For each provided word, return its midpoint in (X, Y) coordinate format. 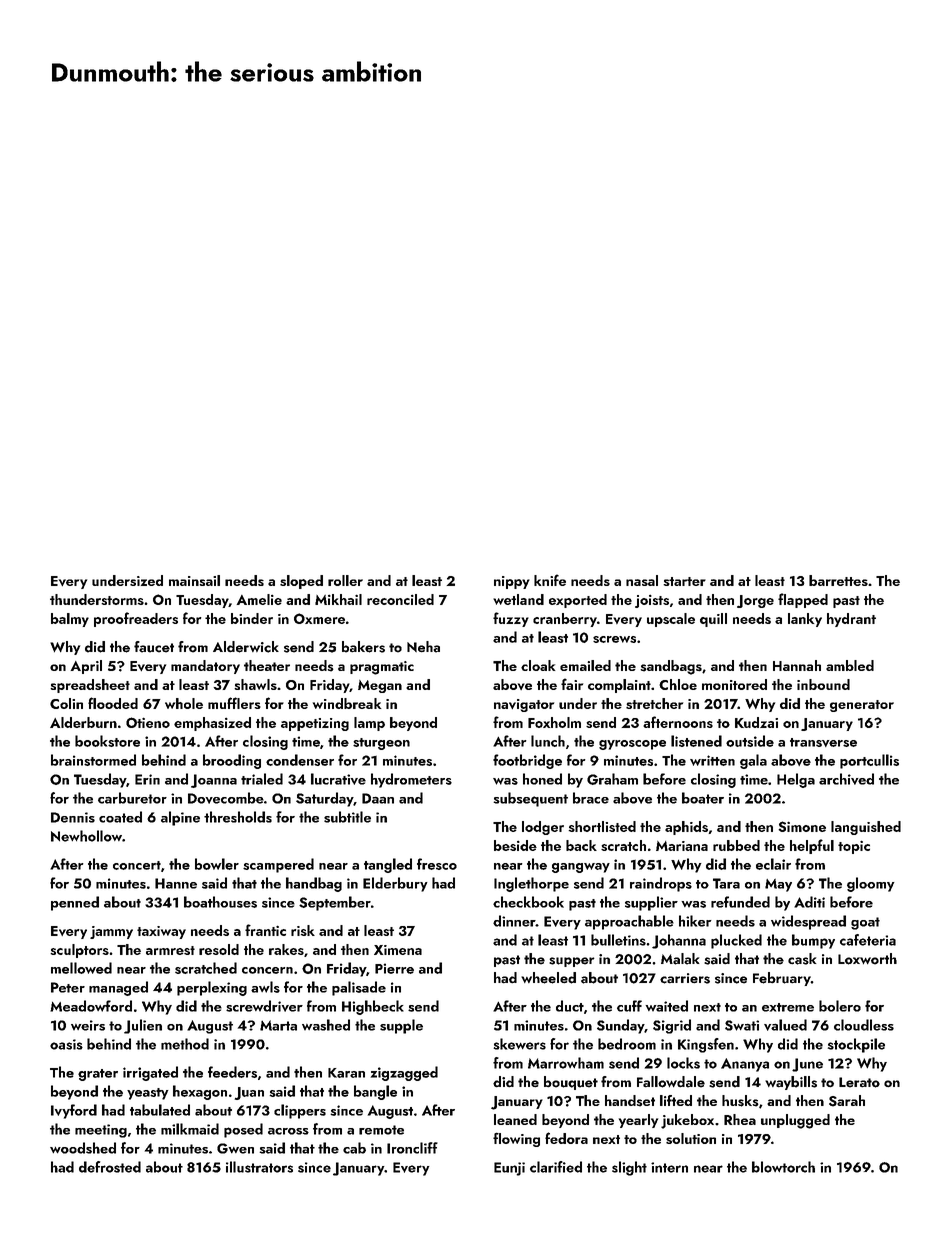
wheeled (548, 978)
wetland (518, 599)
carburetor (132, 798)
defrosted (110, 1167)
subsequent (530, 799)
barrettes (838, 580)
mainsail (194, 580)
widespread (808, 922)
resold (219, 949)
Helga (796, 780)
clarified (556, 1167)
